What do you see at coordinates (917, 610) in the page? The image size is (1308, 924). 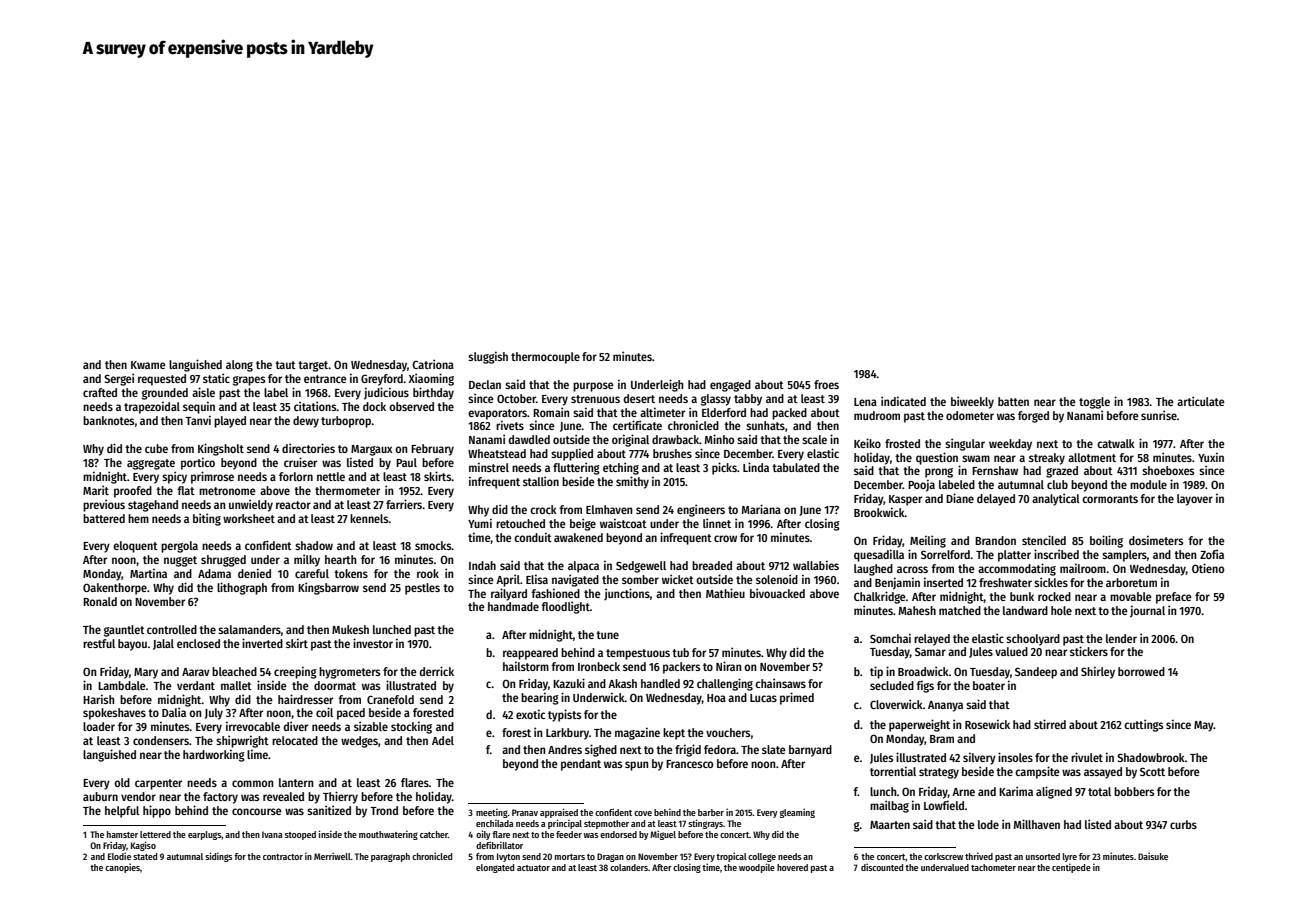 I see `Mahesh` at bounding box center [917, 610].
